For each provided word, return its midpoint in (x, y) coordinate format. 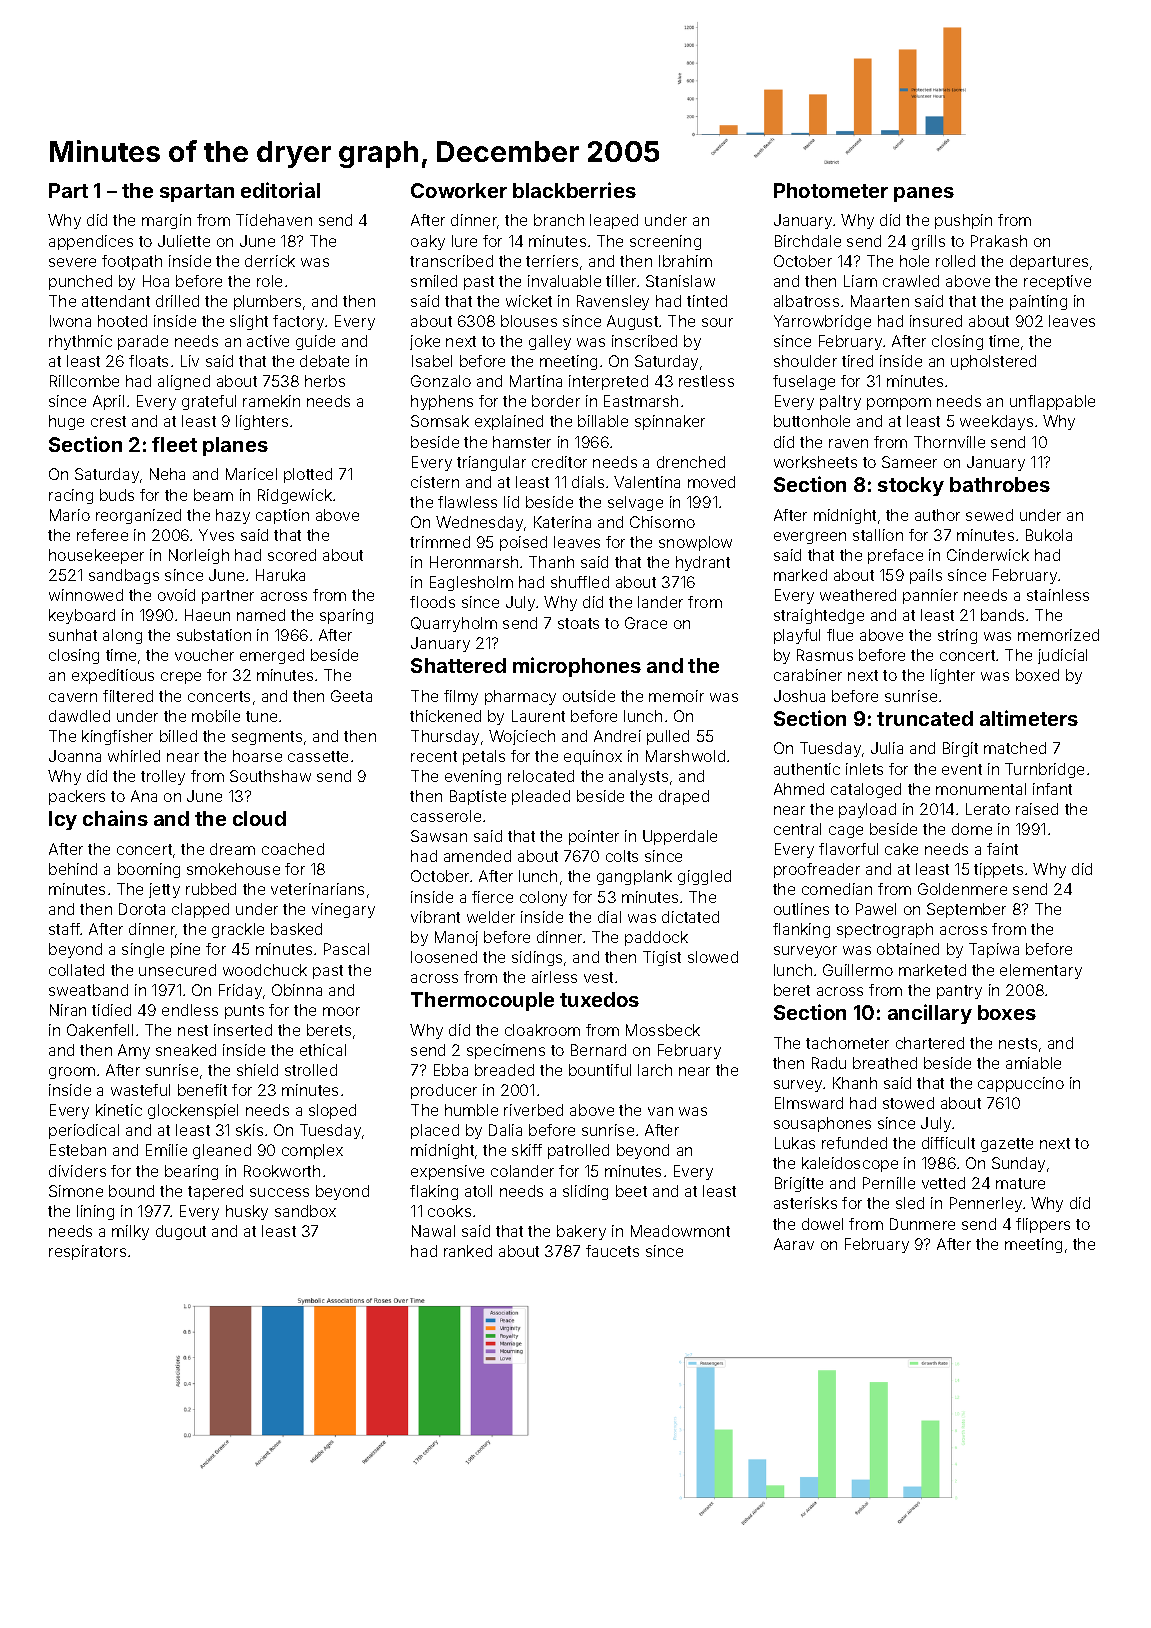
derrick (270, 261)
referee (102, 535)
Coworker (459, 190)
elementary (1041, 971)
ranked (468, 1251)
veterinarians (317, 889)
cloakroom (542, 1030)
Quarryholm (454, 624)
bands (1002, 615)
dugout (181, 1232)
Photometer (831, 190)
